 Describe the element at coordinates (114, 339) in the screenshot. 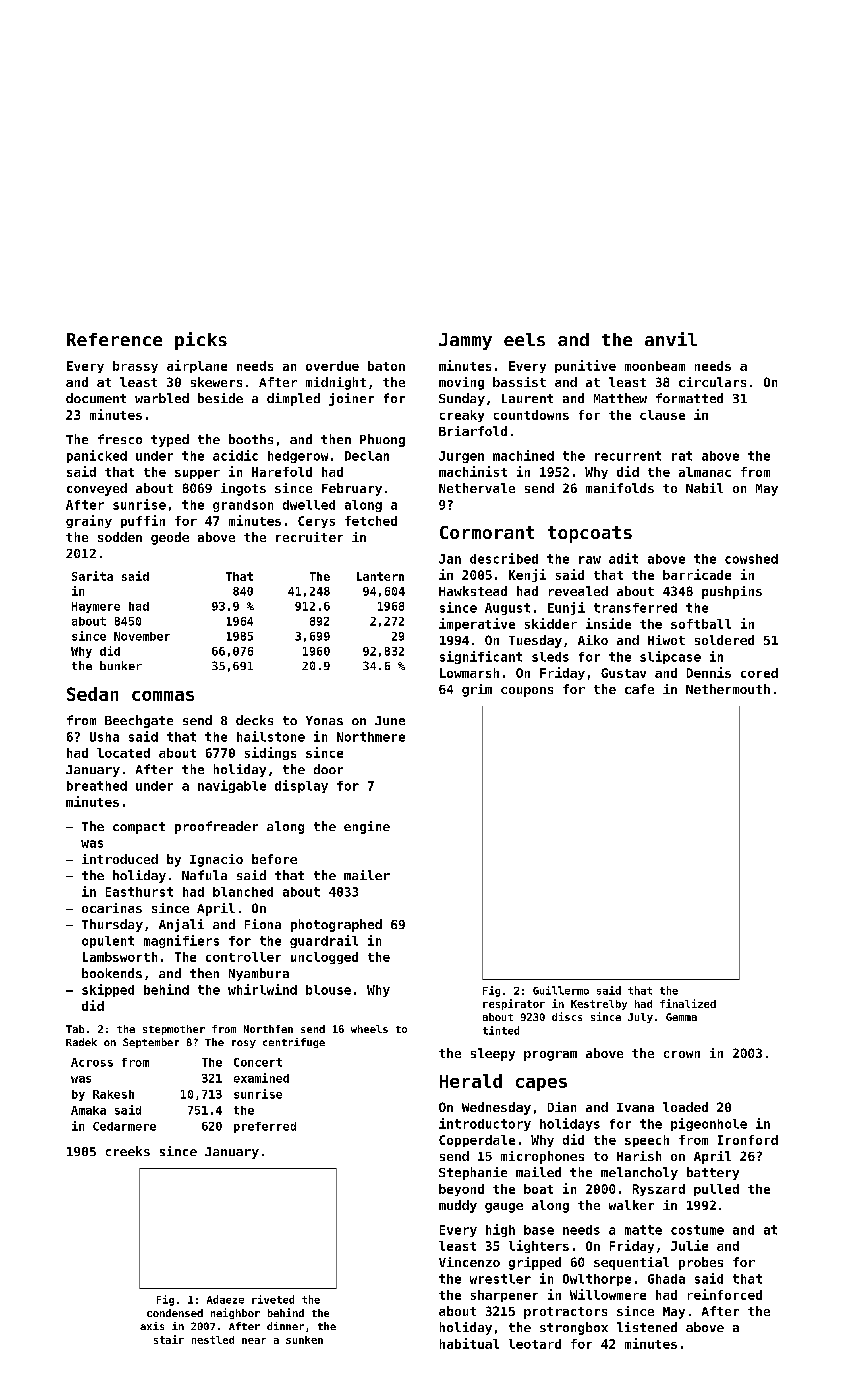

I see `Reference` at that location.
